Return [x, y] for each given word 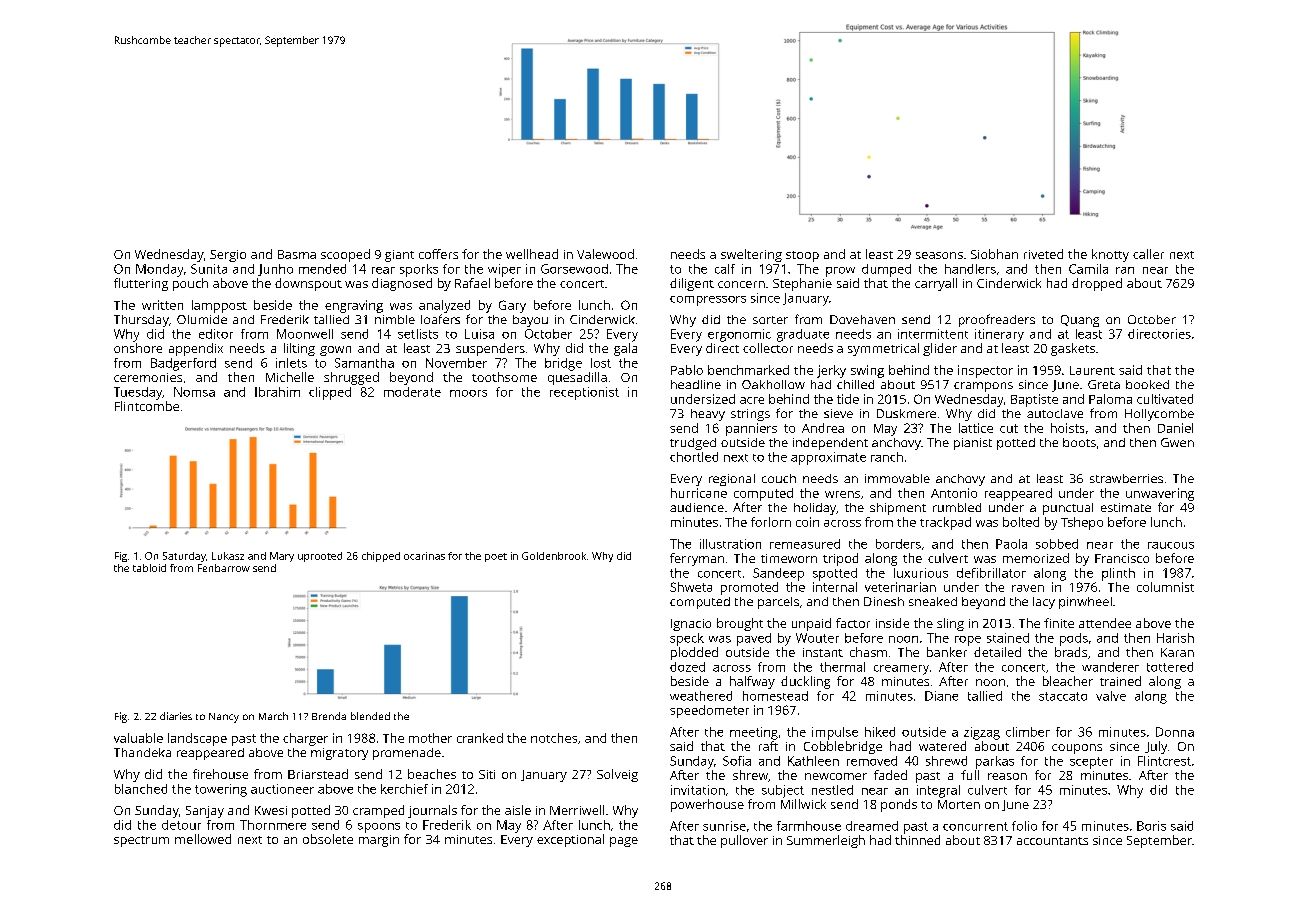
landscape [197, 739]
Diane [941, 696]
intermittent [933, 334]
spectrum [141, 841]
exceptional [570, 840]
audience [697, 507]
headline [696, 384]
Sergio [228, 256]
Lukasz [228, 556]
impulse [835, 733]
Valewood [605, 254]
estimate [1126, 507]
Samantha [364, 363]
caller [1148, 254]
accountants [1052, 841]
